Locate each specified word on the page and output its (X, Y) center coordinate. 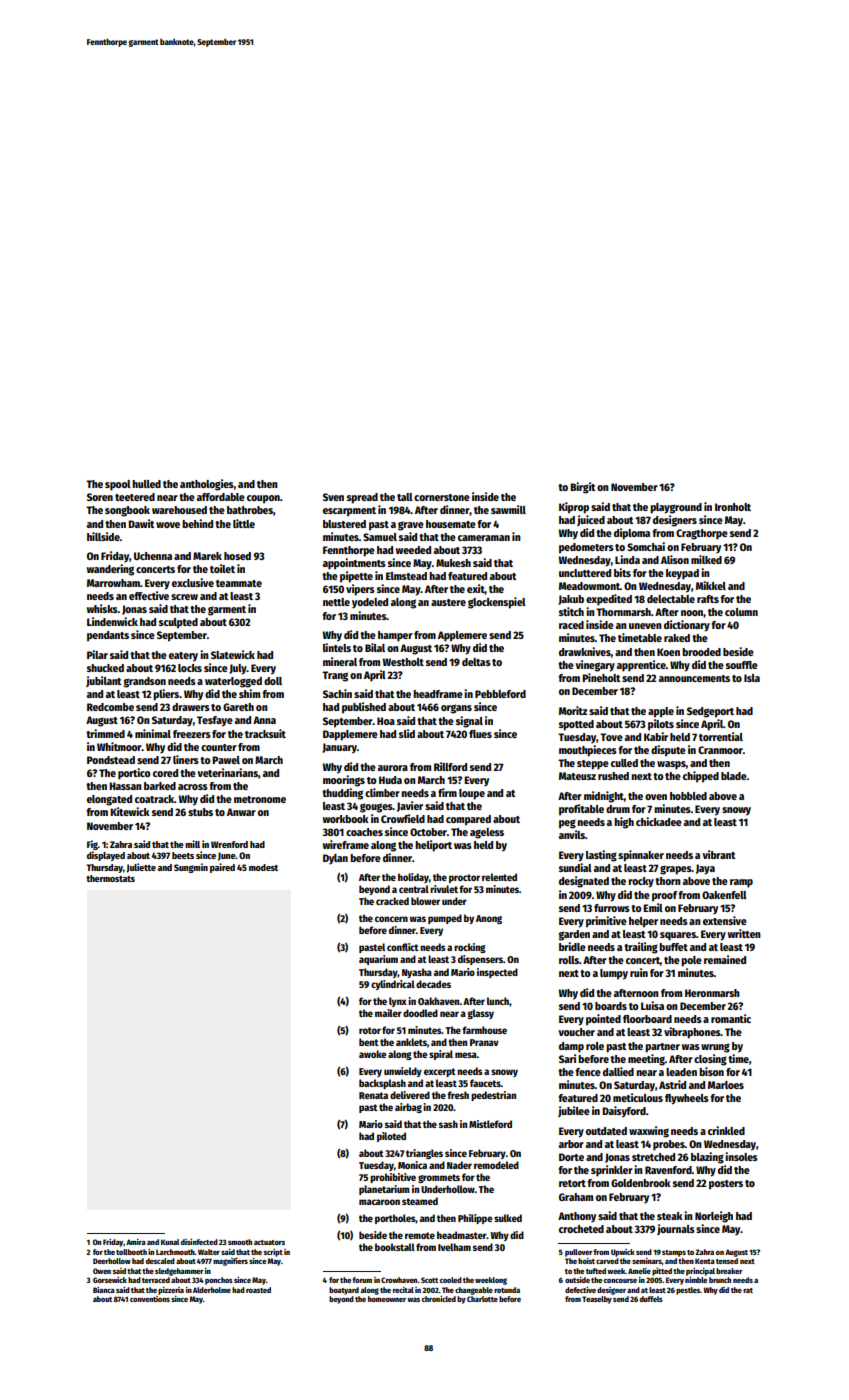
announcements (694, 678)
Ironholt (733, 507)
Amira (136, 1242)
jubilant (103, 681)
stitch (571, 611)
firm (447, 792)
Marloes (726, 1085)
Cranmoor (720, 750)
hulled (146, 484)
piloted (391, 1137)
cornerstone (442, 497)
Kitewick (129, 811)
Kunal (170, 1242)
